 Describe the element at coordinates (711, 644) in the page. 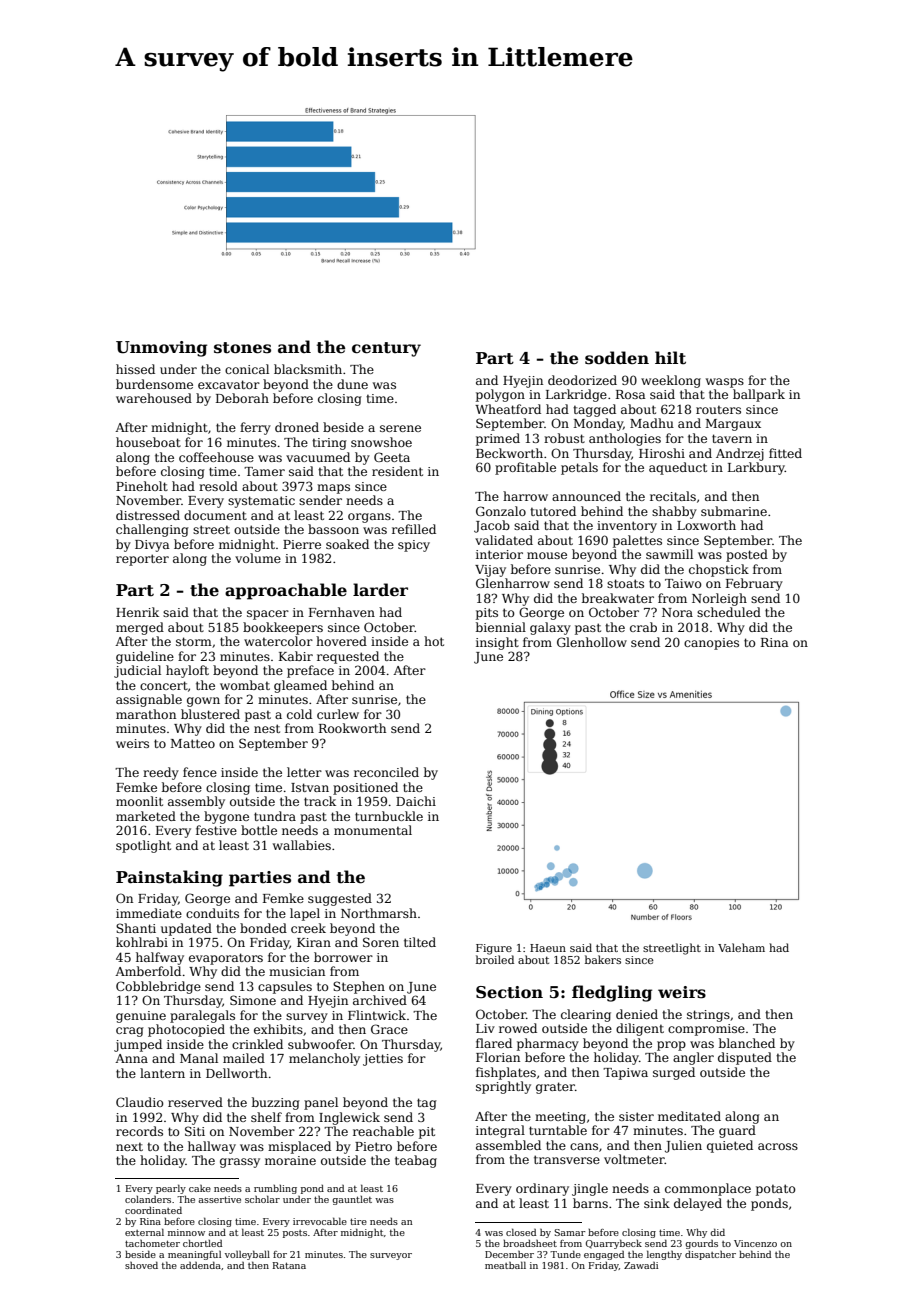

I see `canopies` at that location.
